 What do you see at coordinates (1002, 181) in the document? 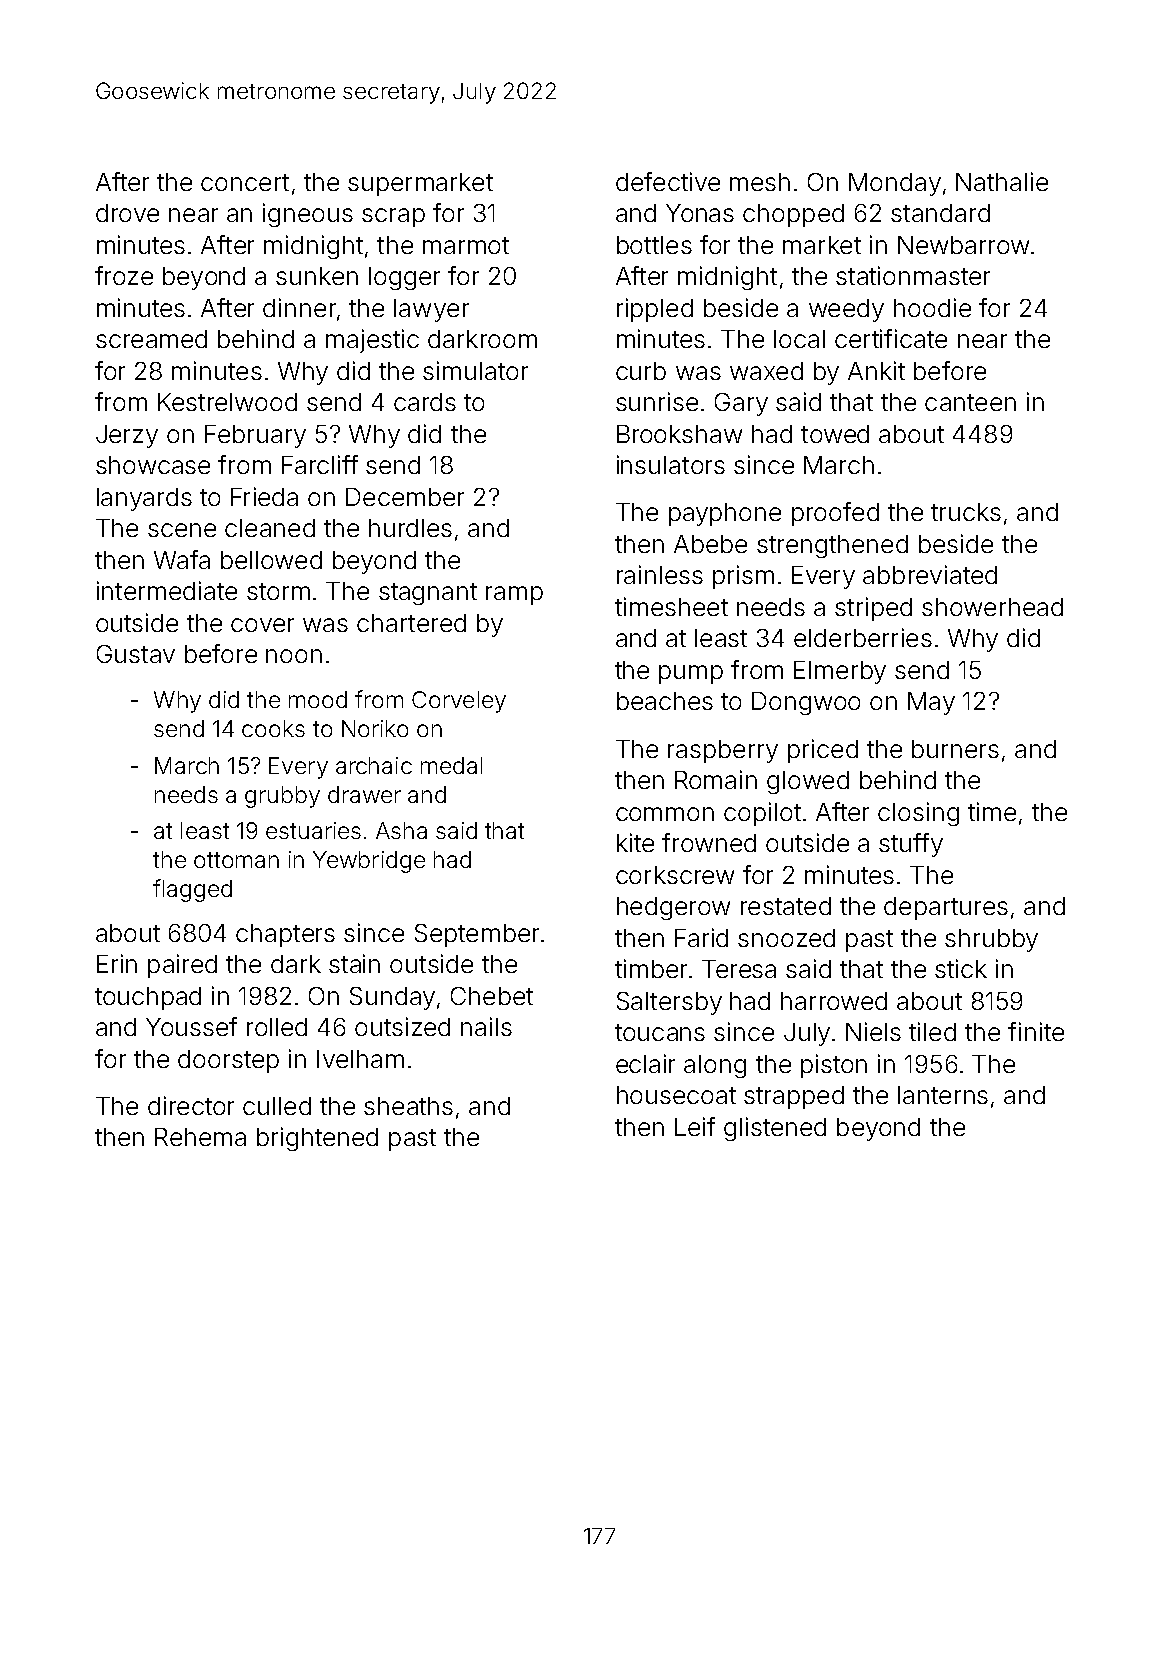
I see `Nathalie` at bounding box center [1002, 181].
